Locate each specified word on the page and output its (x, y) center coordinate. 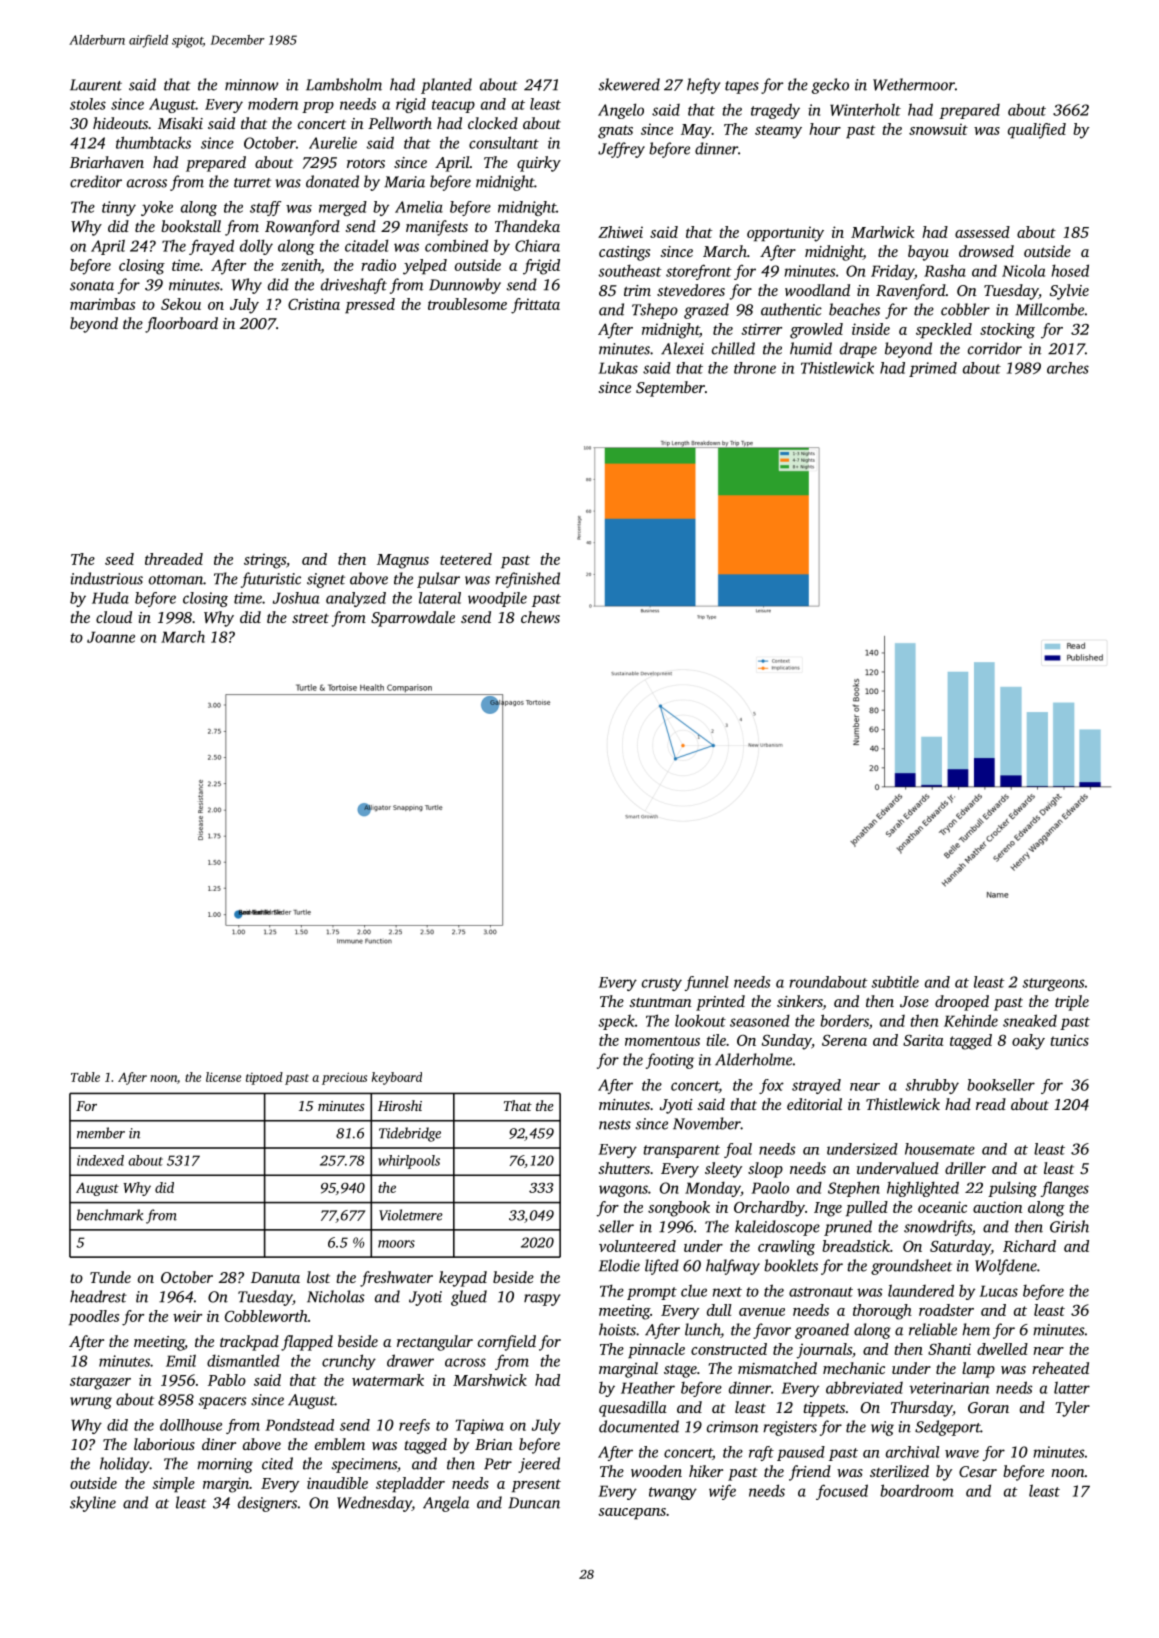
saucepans (632, 1514)
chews (540, 617)
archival (912, 1452)
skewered (629, 84)
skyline (93, 1504)
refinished (527, 580)
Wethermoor (914, 84)
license (223, 1077)
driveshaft (354, 286)
